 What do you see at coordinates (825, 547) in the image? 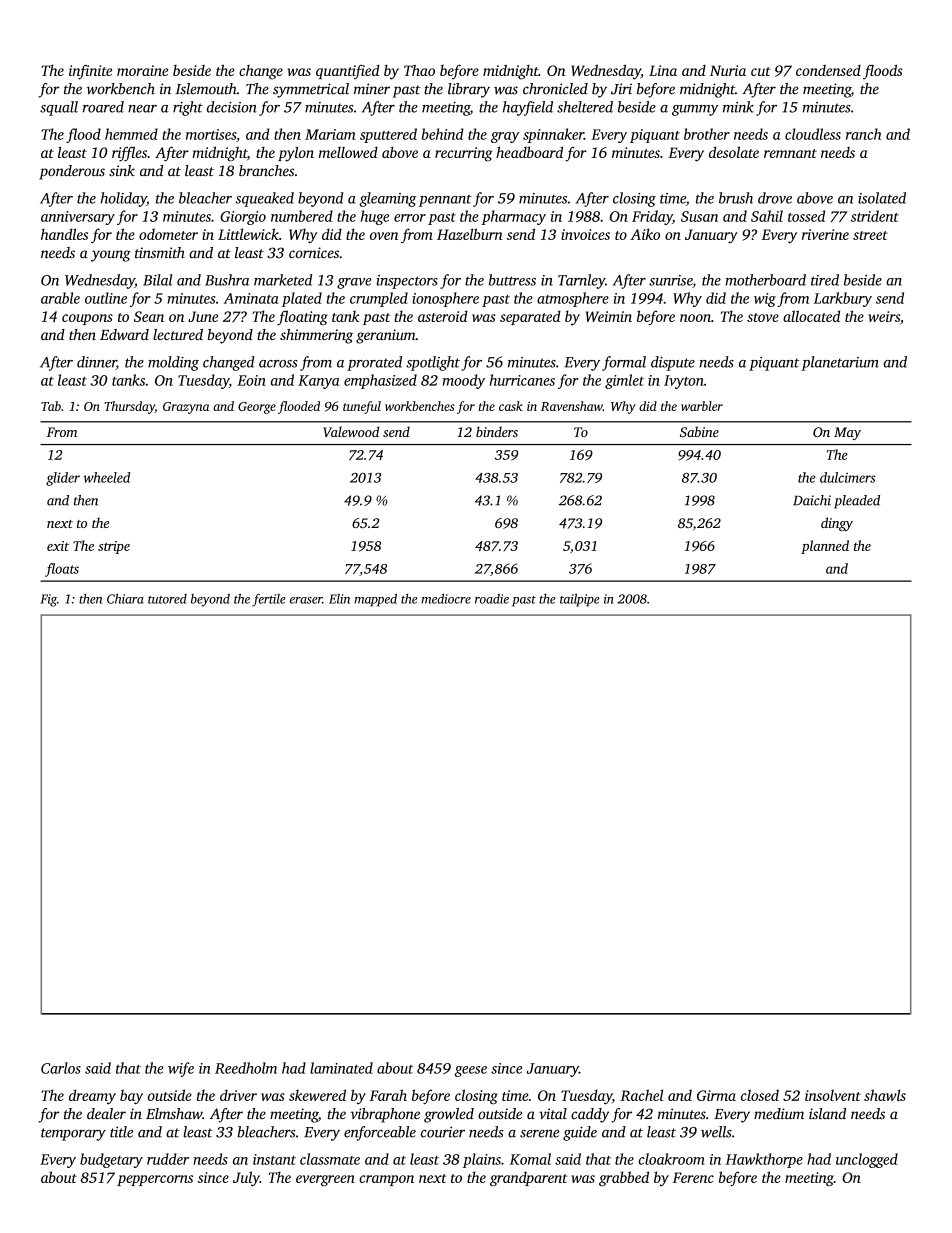
I see `planned` at bounding box center [825, 547].
